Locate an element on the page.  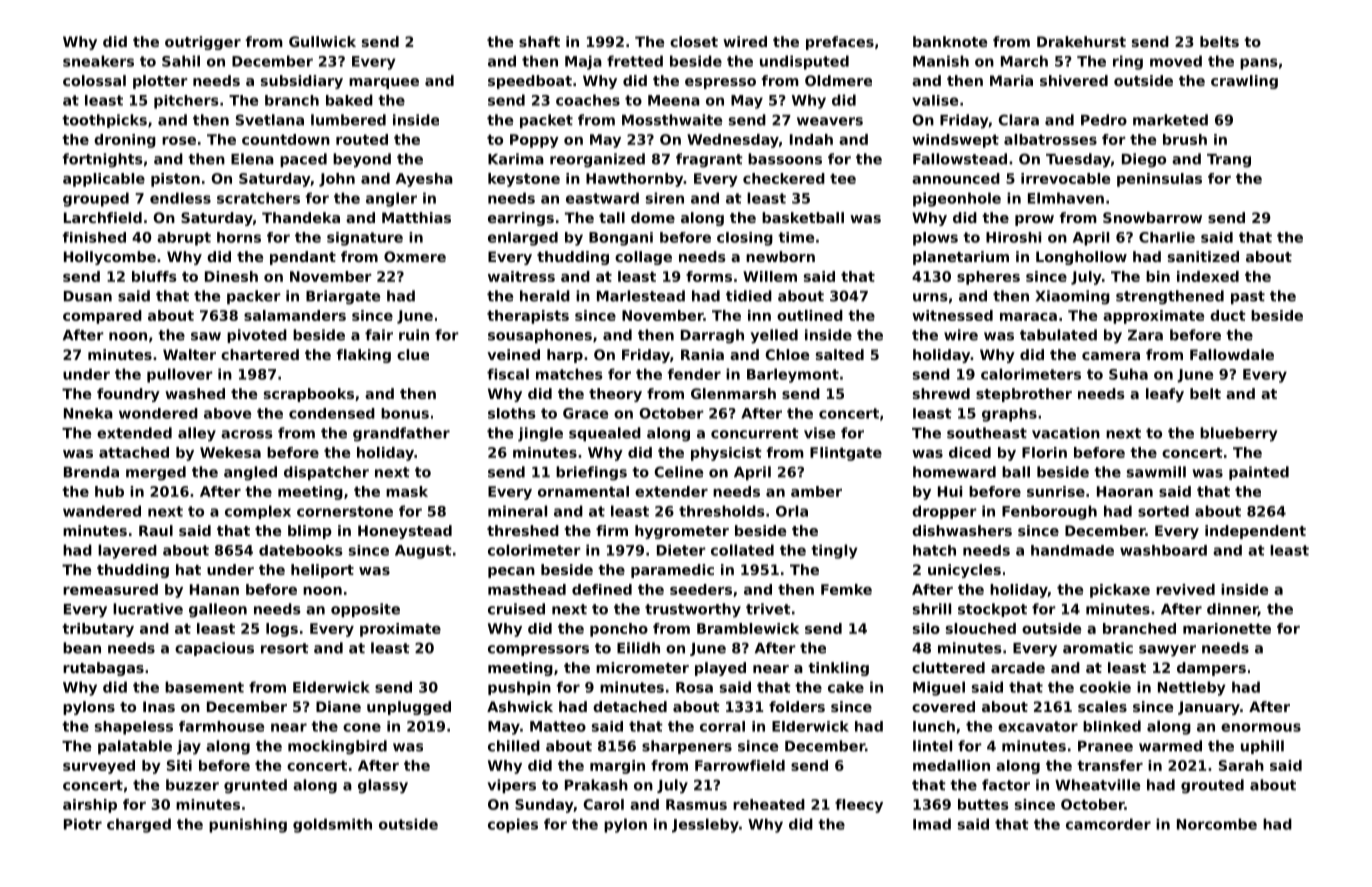
Sarah is located at coordinates (1241, 765).
